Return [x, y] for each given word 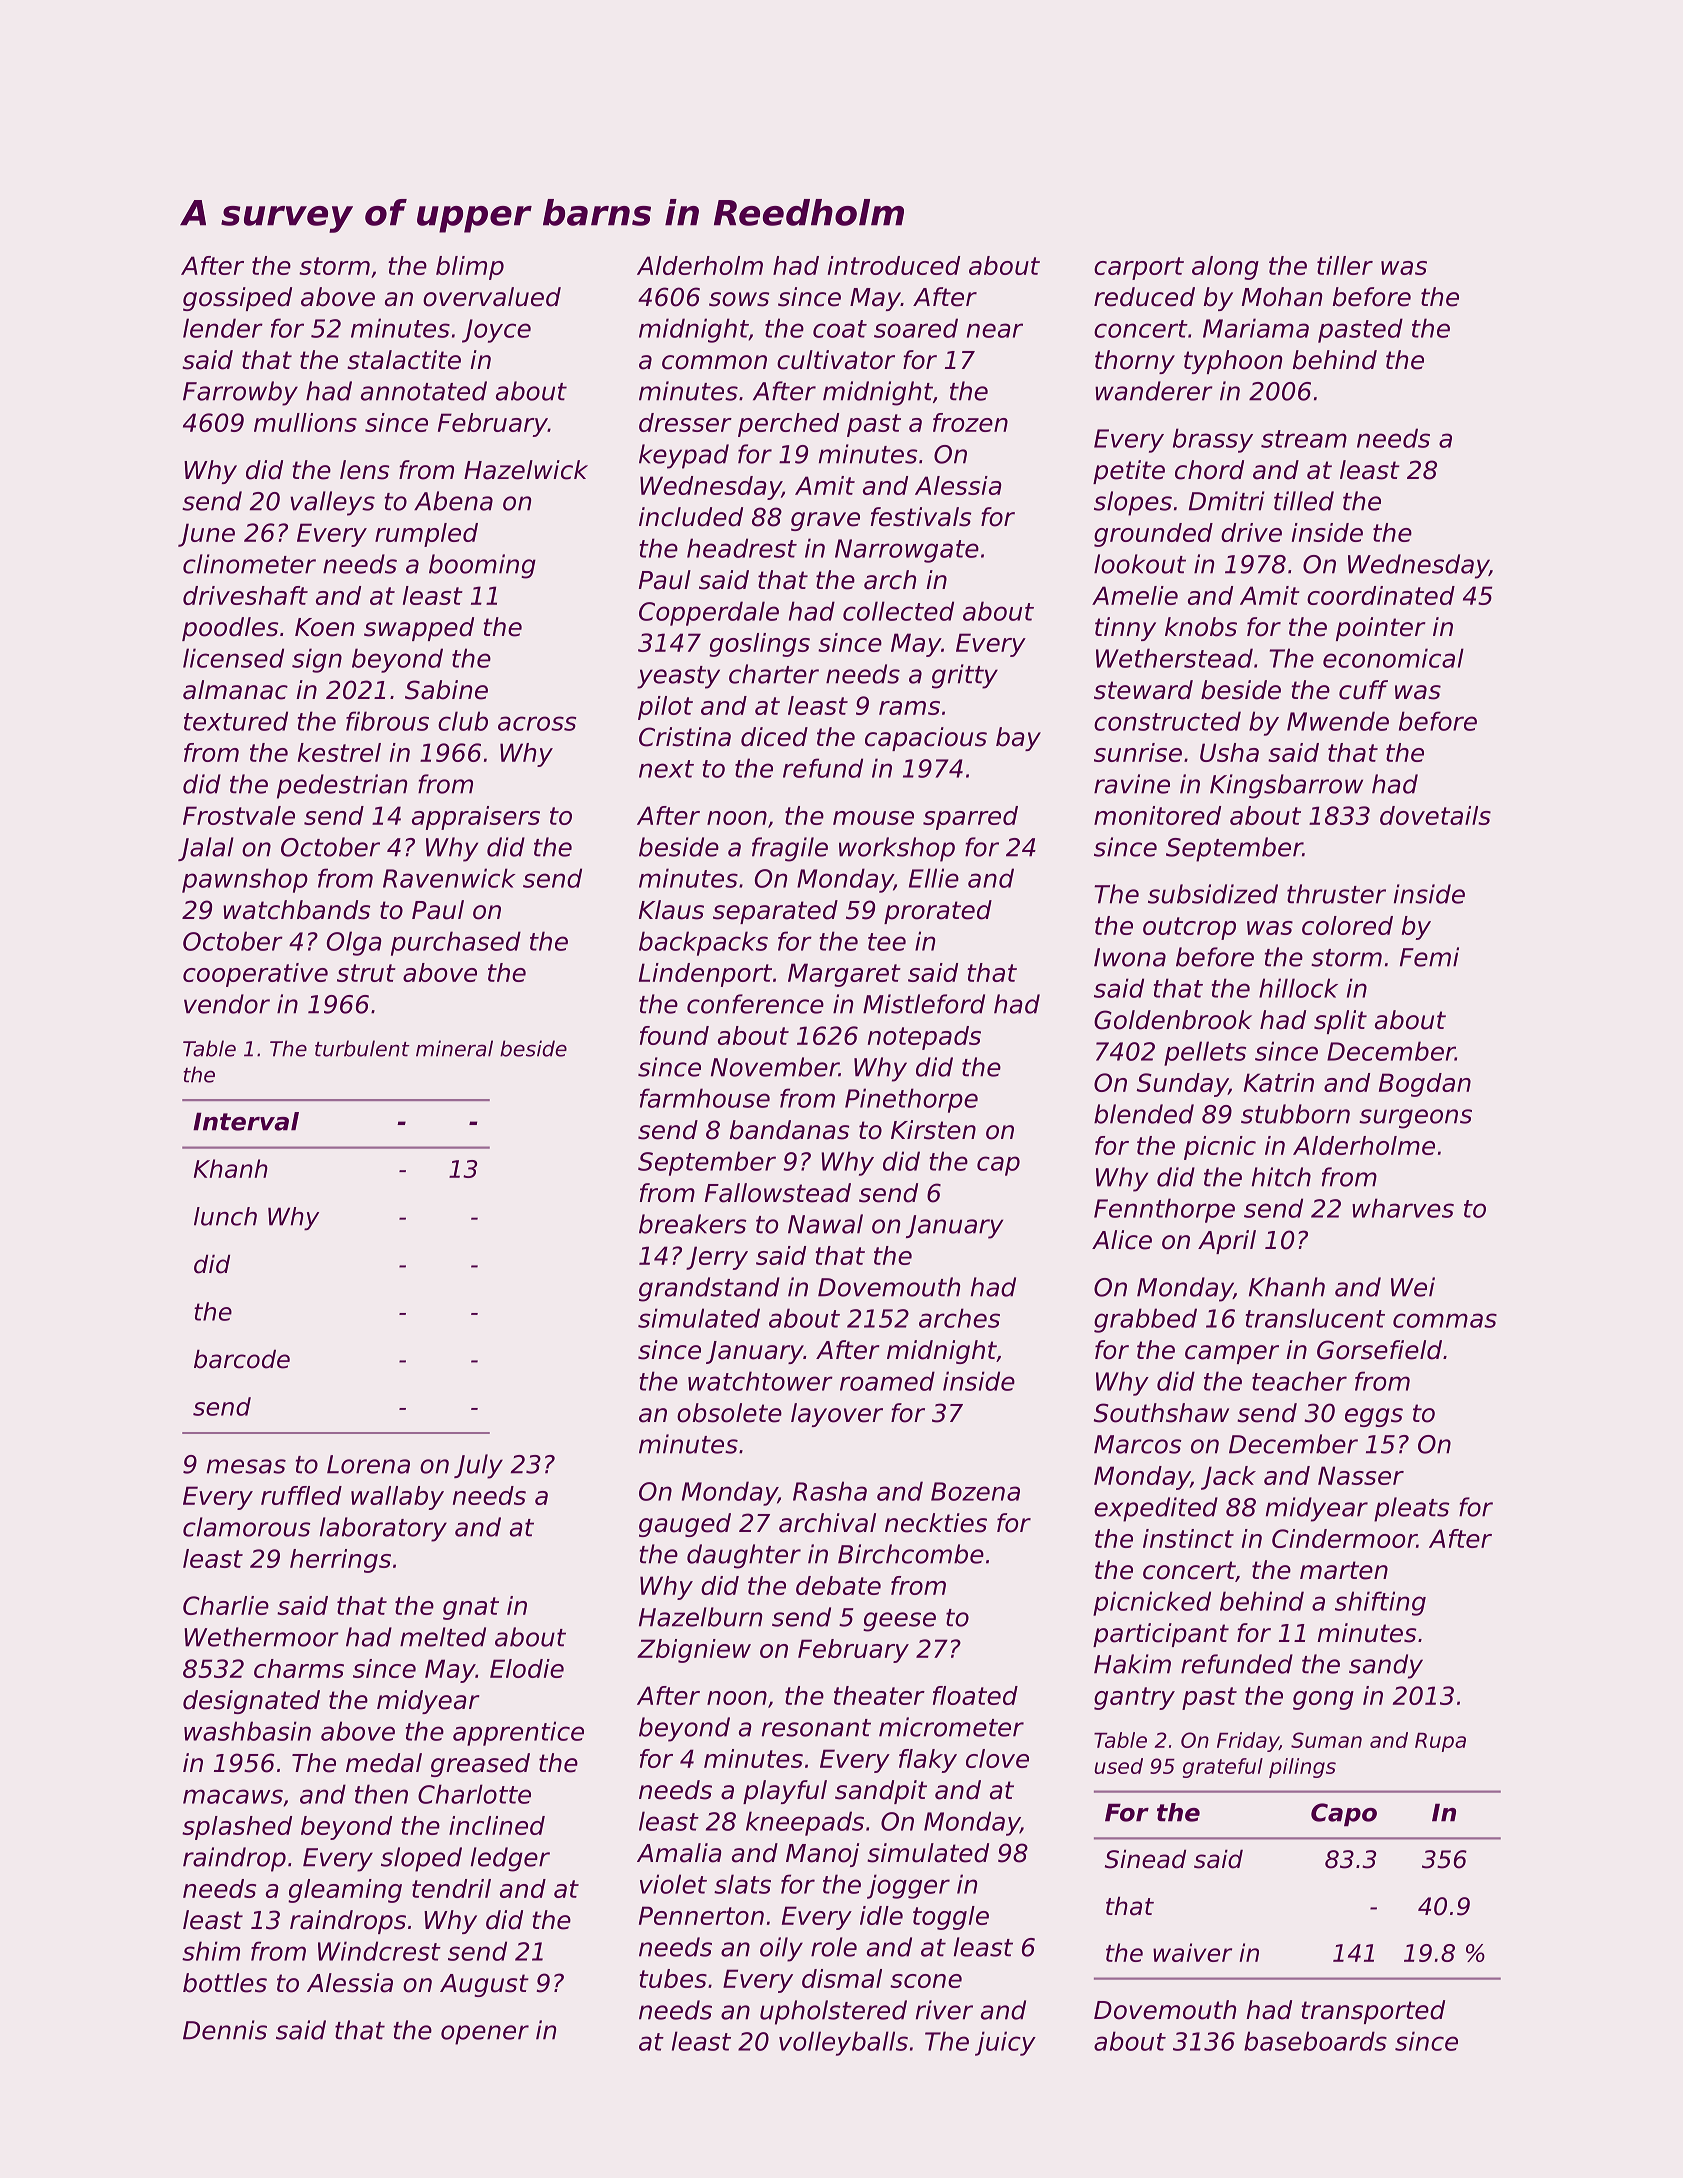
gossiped [237, 299]
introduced [894, 265]
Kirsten [933, 1130]
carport [1139, 268]
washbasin [247, 1731]
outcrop [1189, 928]
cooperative [255, 975]
